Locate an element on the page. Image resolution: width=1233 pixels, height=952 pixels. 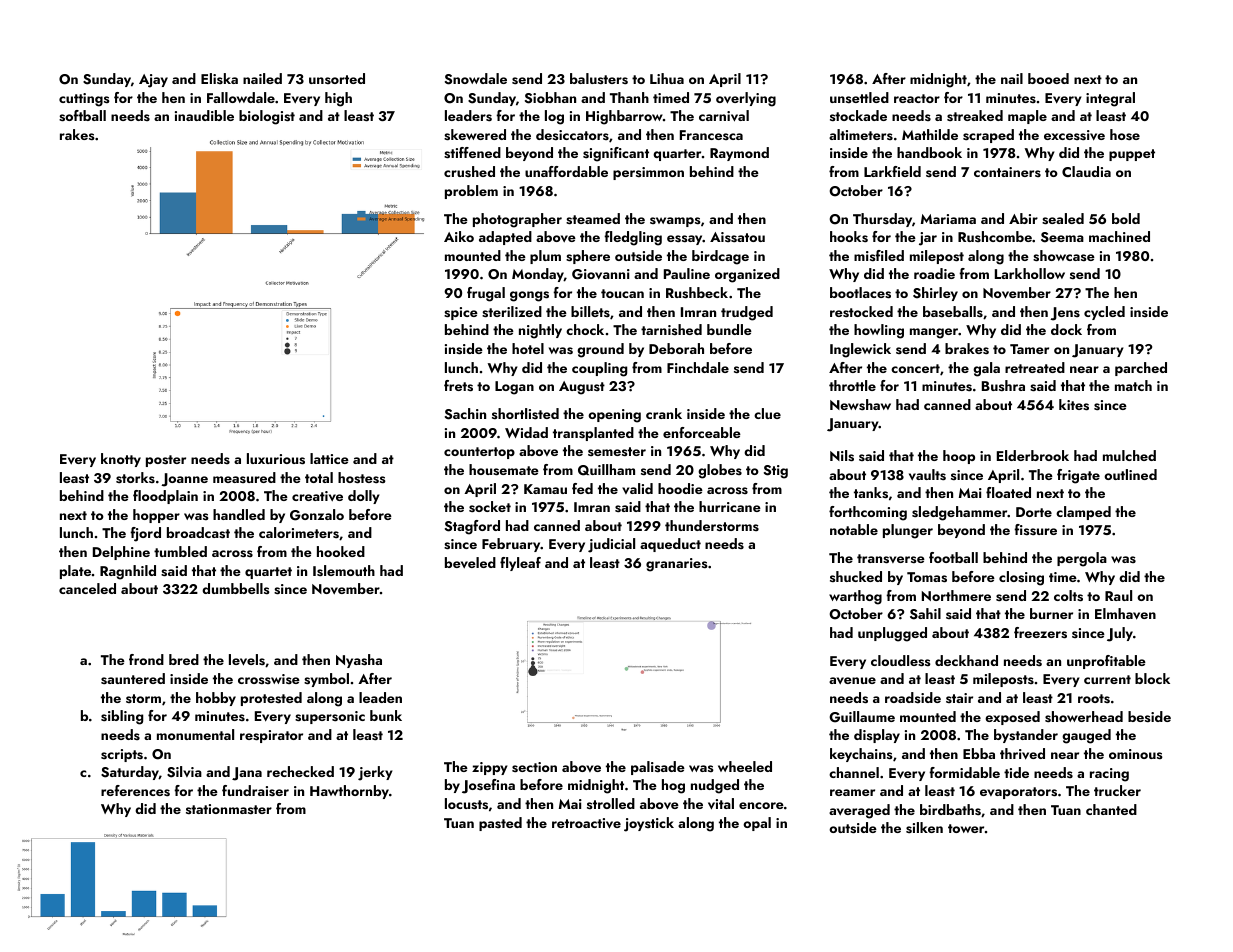
spice is located at coordinates (461, 313).
